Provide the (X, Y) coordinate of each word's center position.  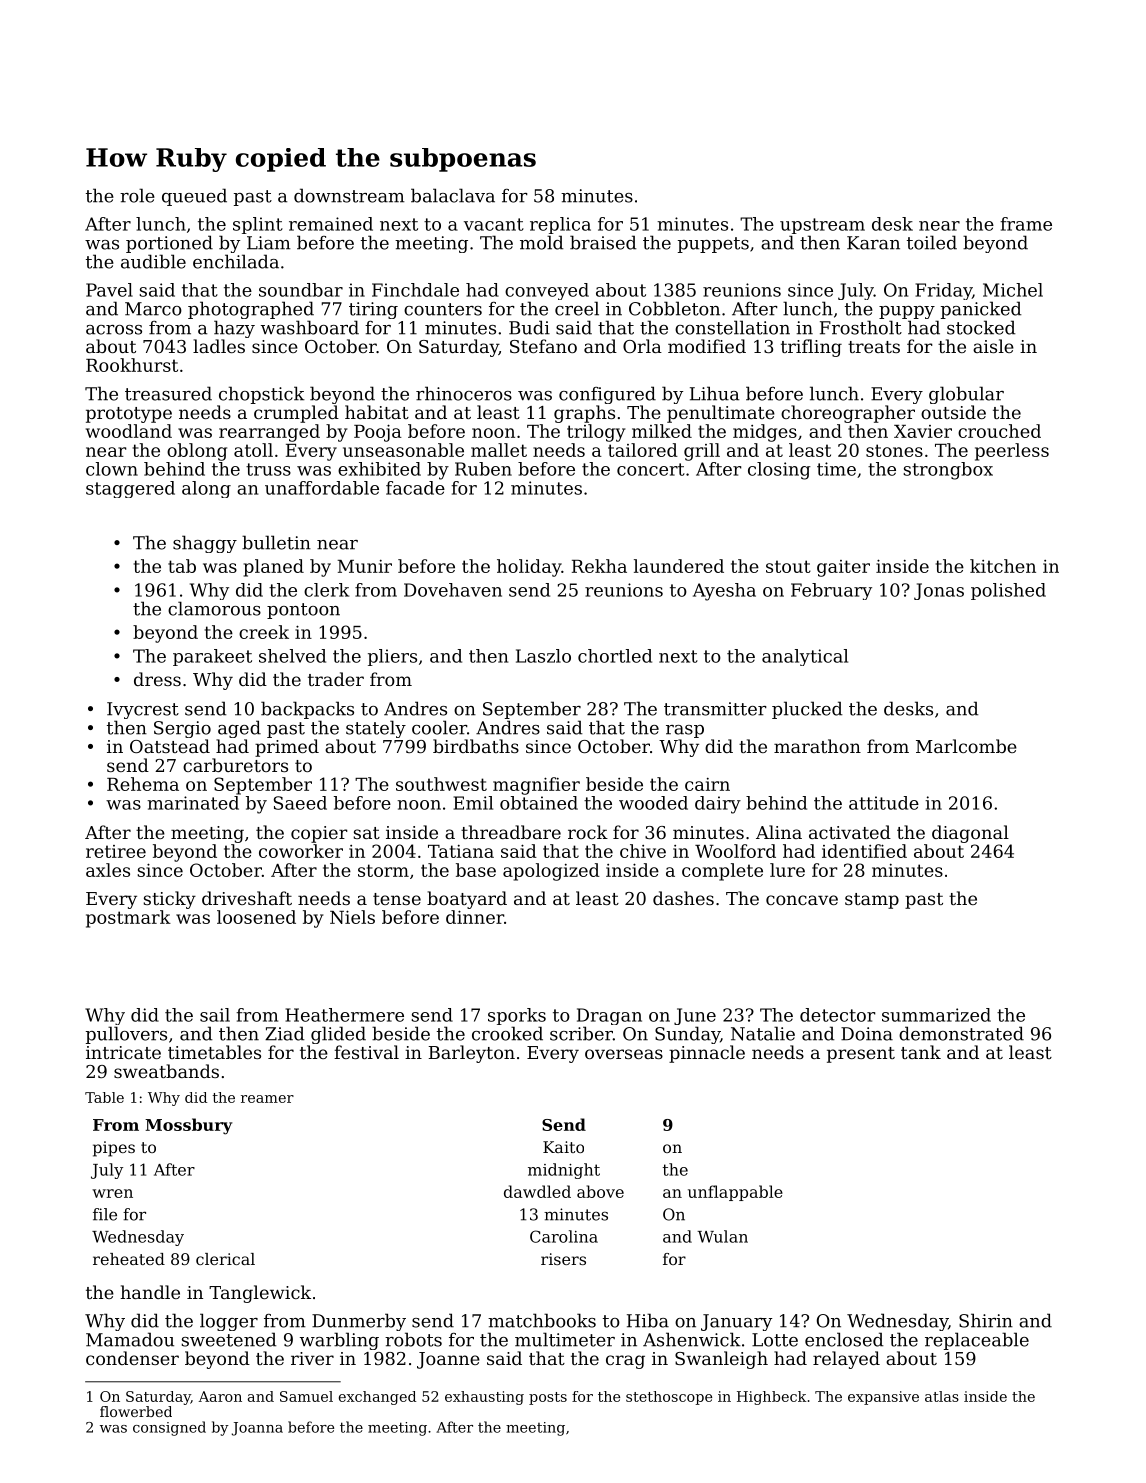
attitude (884, 803)
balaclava (453, 195)
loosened (256, 917)
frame (1026, 224)
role (137, 195)
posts (548, 1398)
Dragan (609, 1016)
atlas (942, 1396)
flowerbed (136, 1411)
